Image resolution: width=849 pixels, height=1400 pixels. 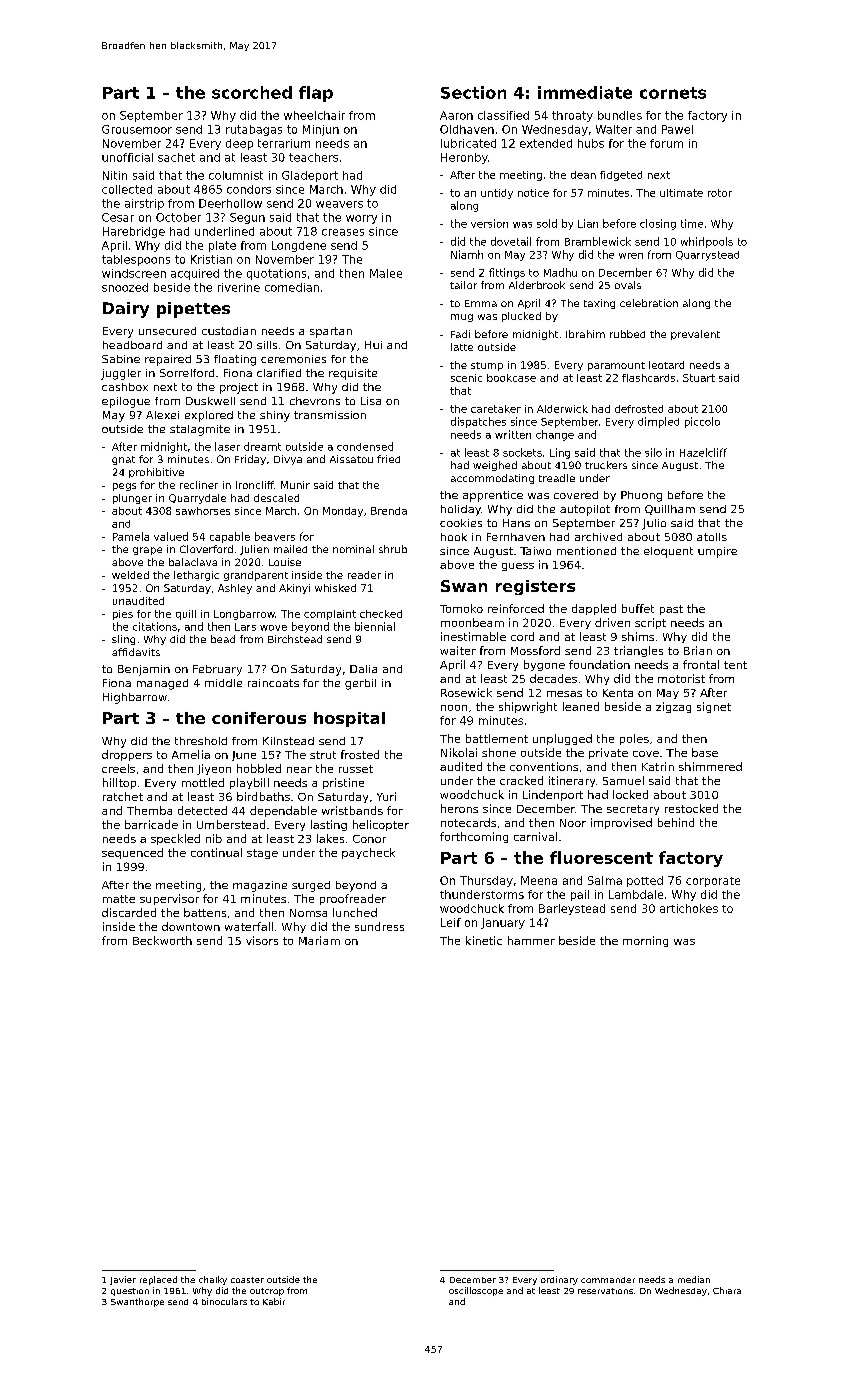 What do you see at coordinates (121, 359) in the page?
I see `Sabine` at bounding box center [121, 359].
